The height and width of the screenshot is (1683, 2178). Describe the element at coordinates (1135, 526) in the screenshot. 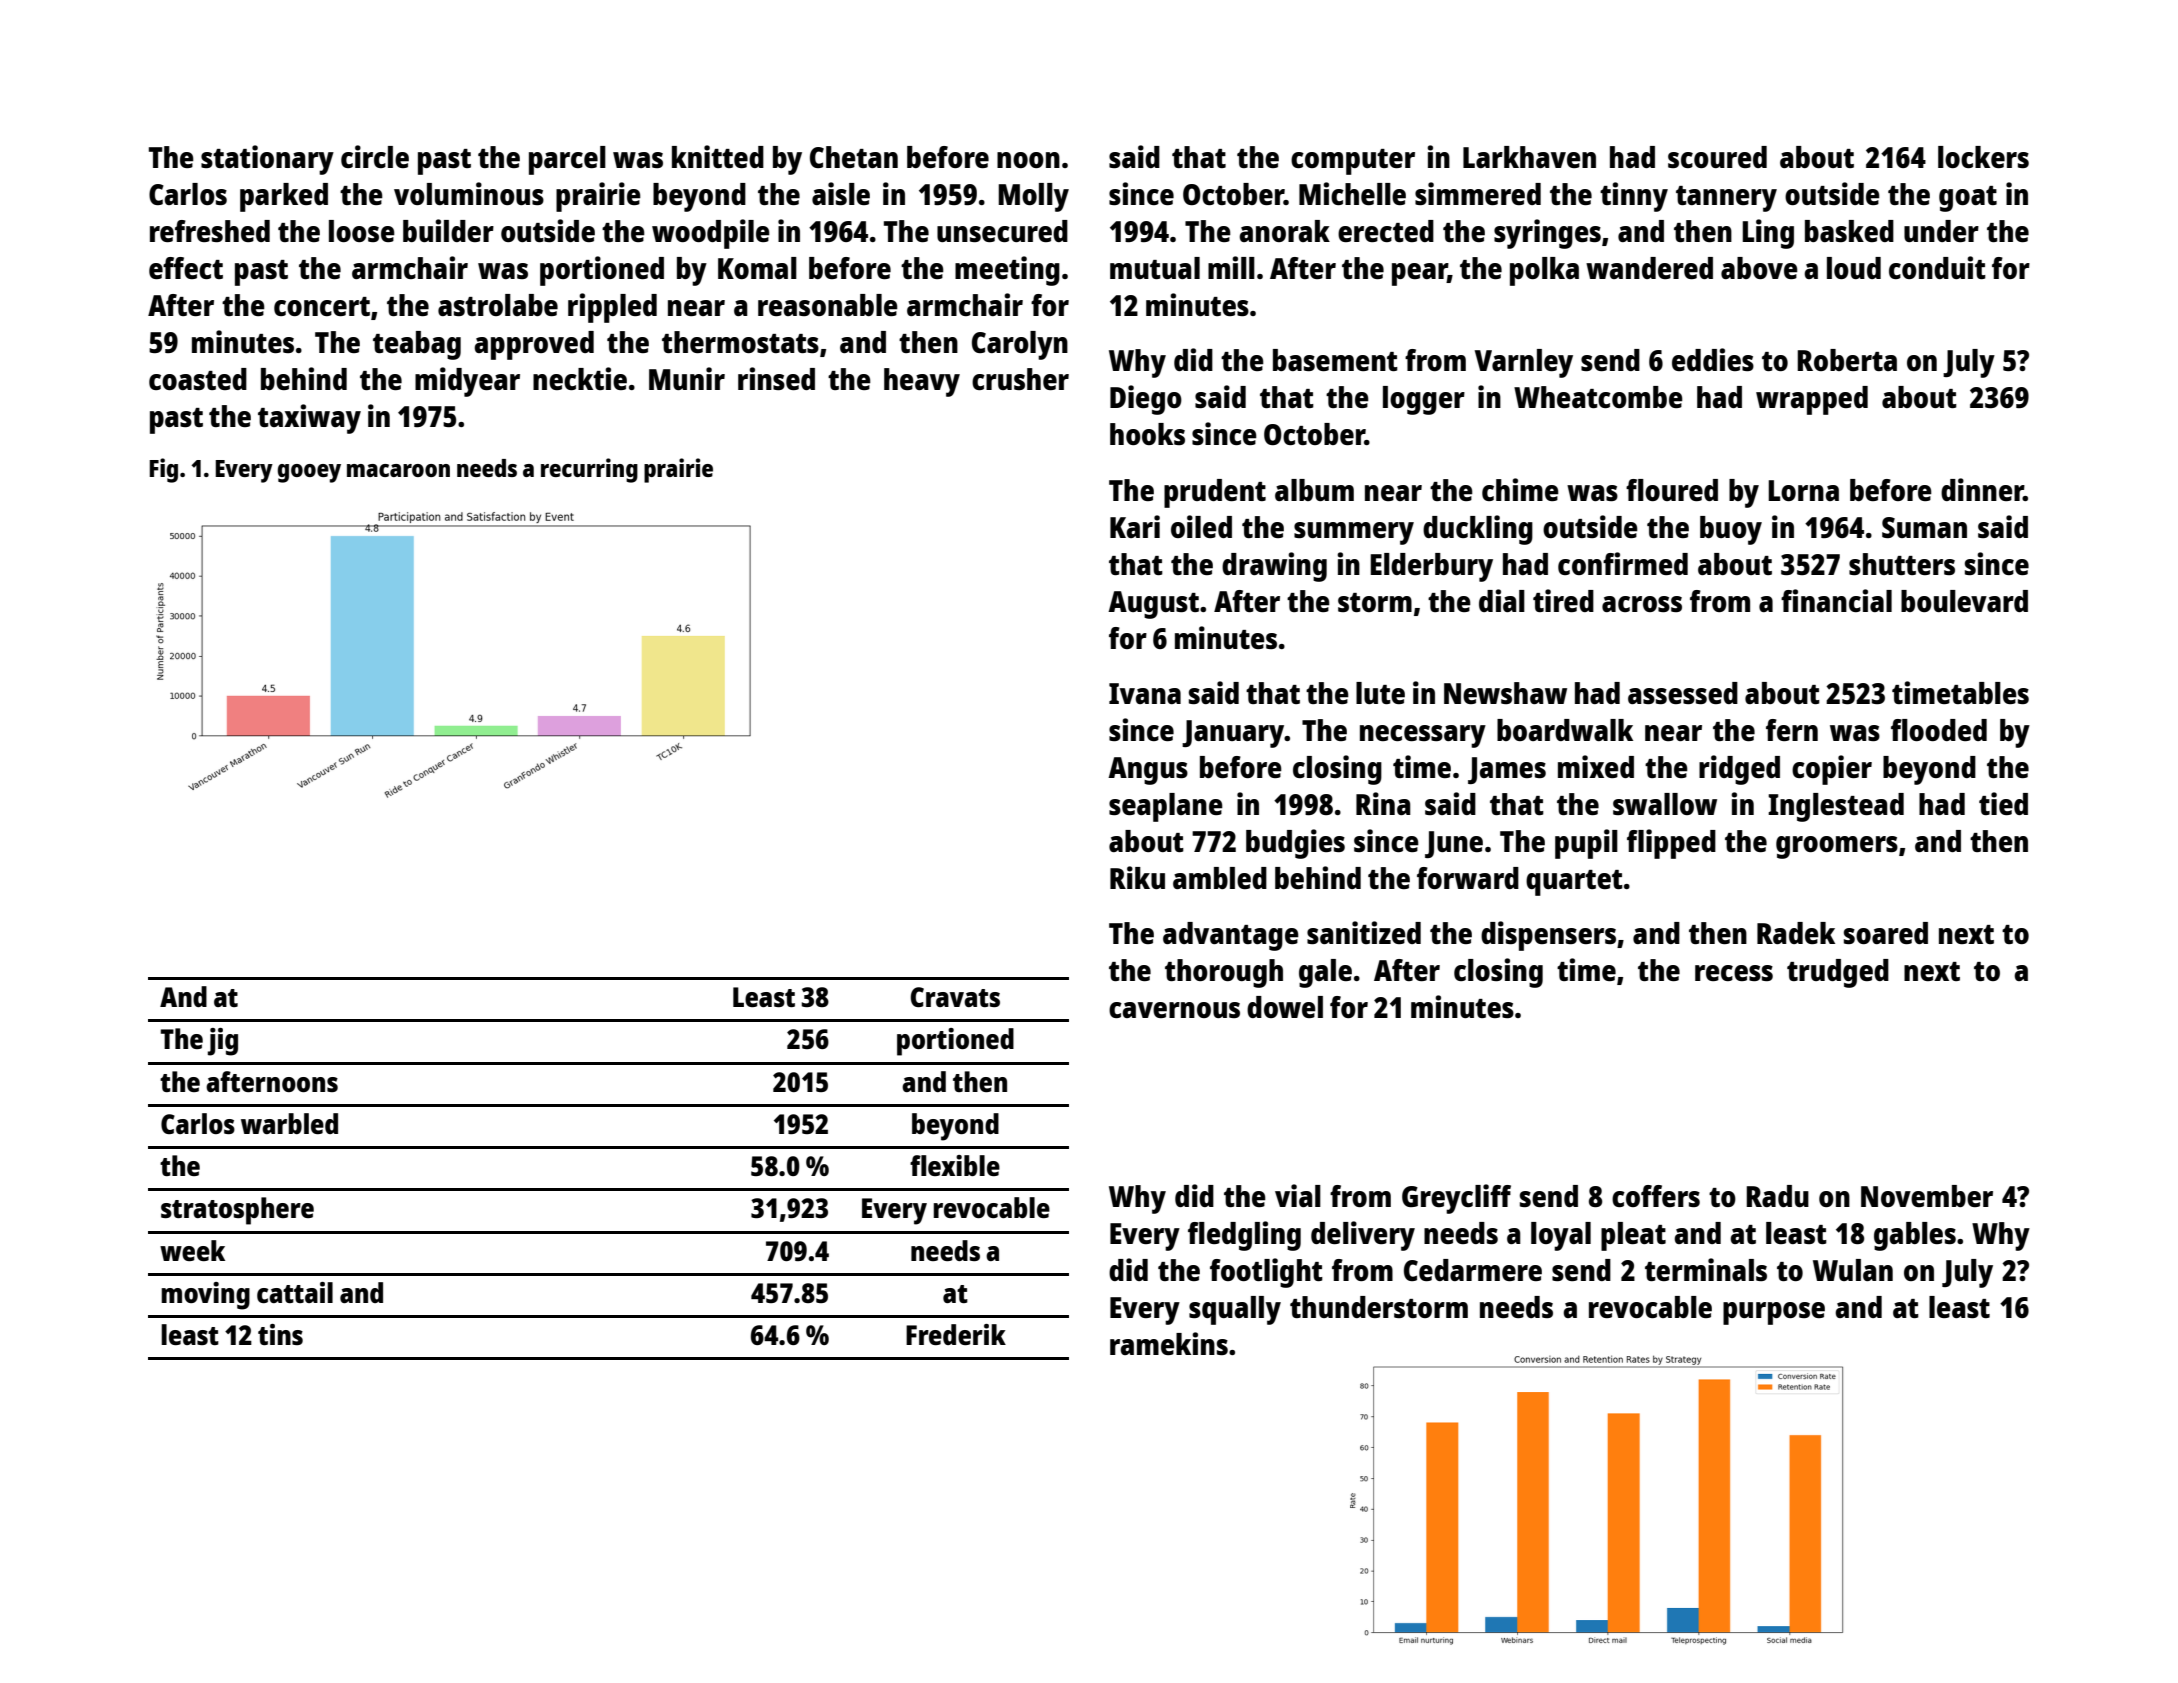

I see `Kari` at that location.
